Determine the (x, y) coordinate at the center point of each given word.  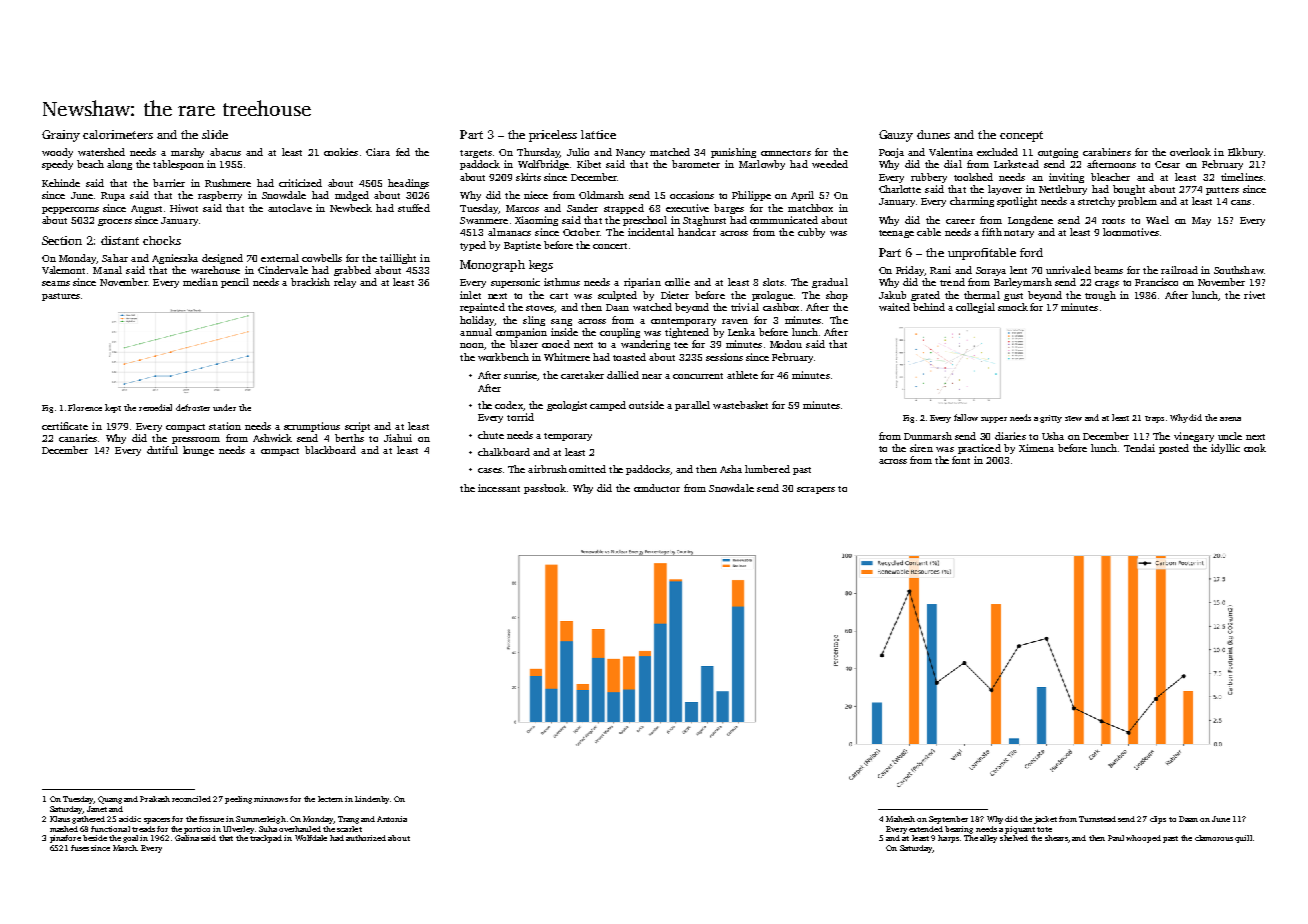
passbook (545, 489)
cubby (811, 233)
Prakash (155, 799)
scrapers (816, 490)
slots (773, 282)
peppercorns (70, 210)
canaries (78, 438)
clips (1158, 820)
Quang (110, 800)
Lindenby (372, 800)
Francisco (1156, 282)
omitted (587, 469)
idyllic (1225, 449)
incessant (499, 488)
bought (1129, 190)
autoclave (290, 208)
